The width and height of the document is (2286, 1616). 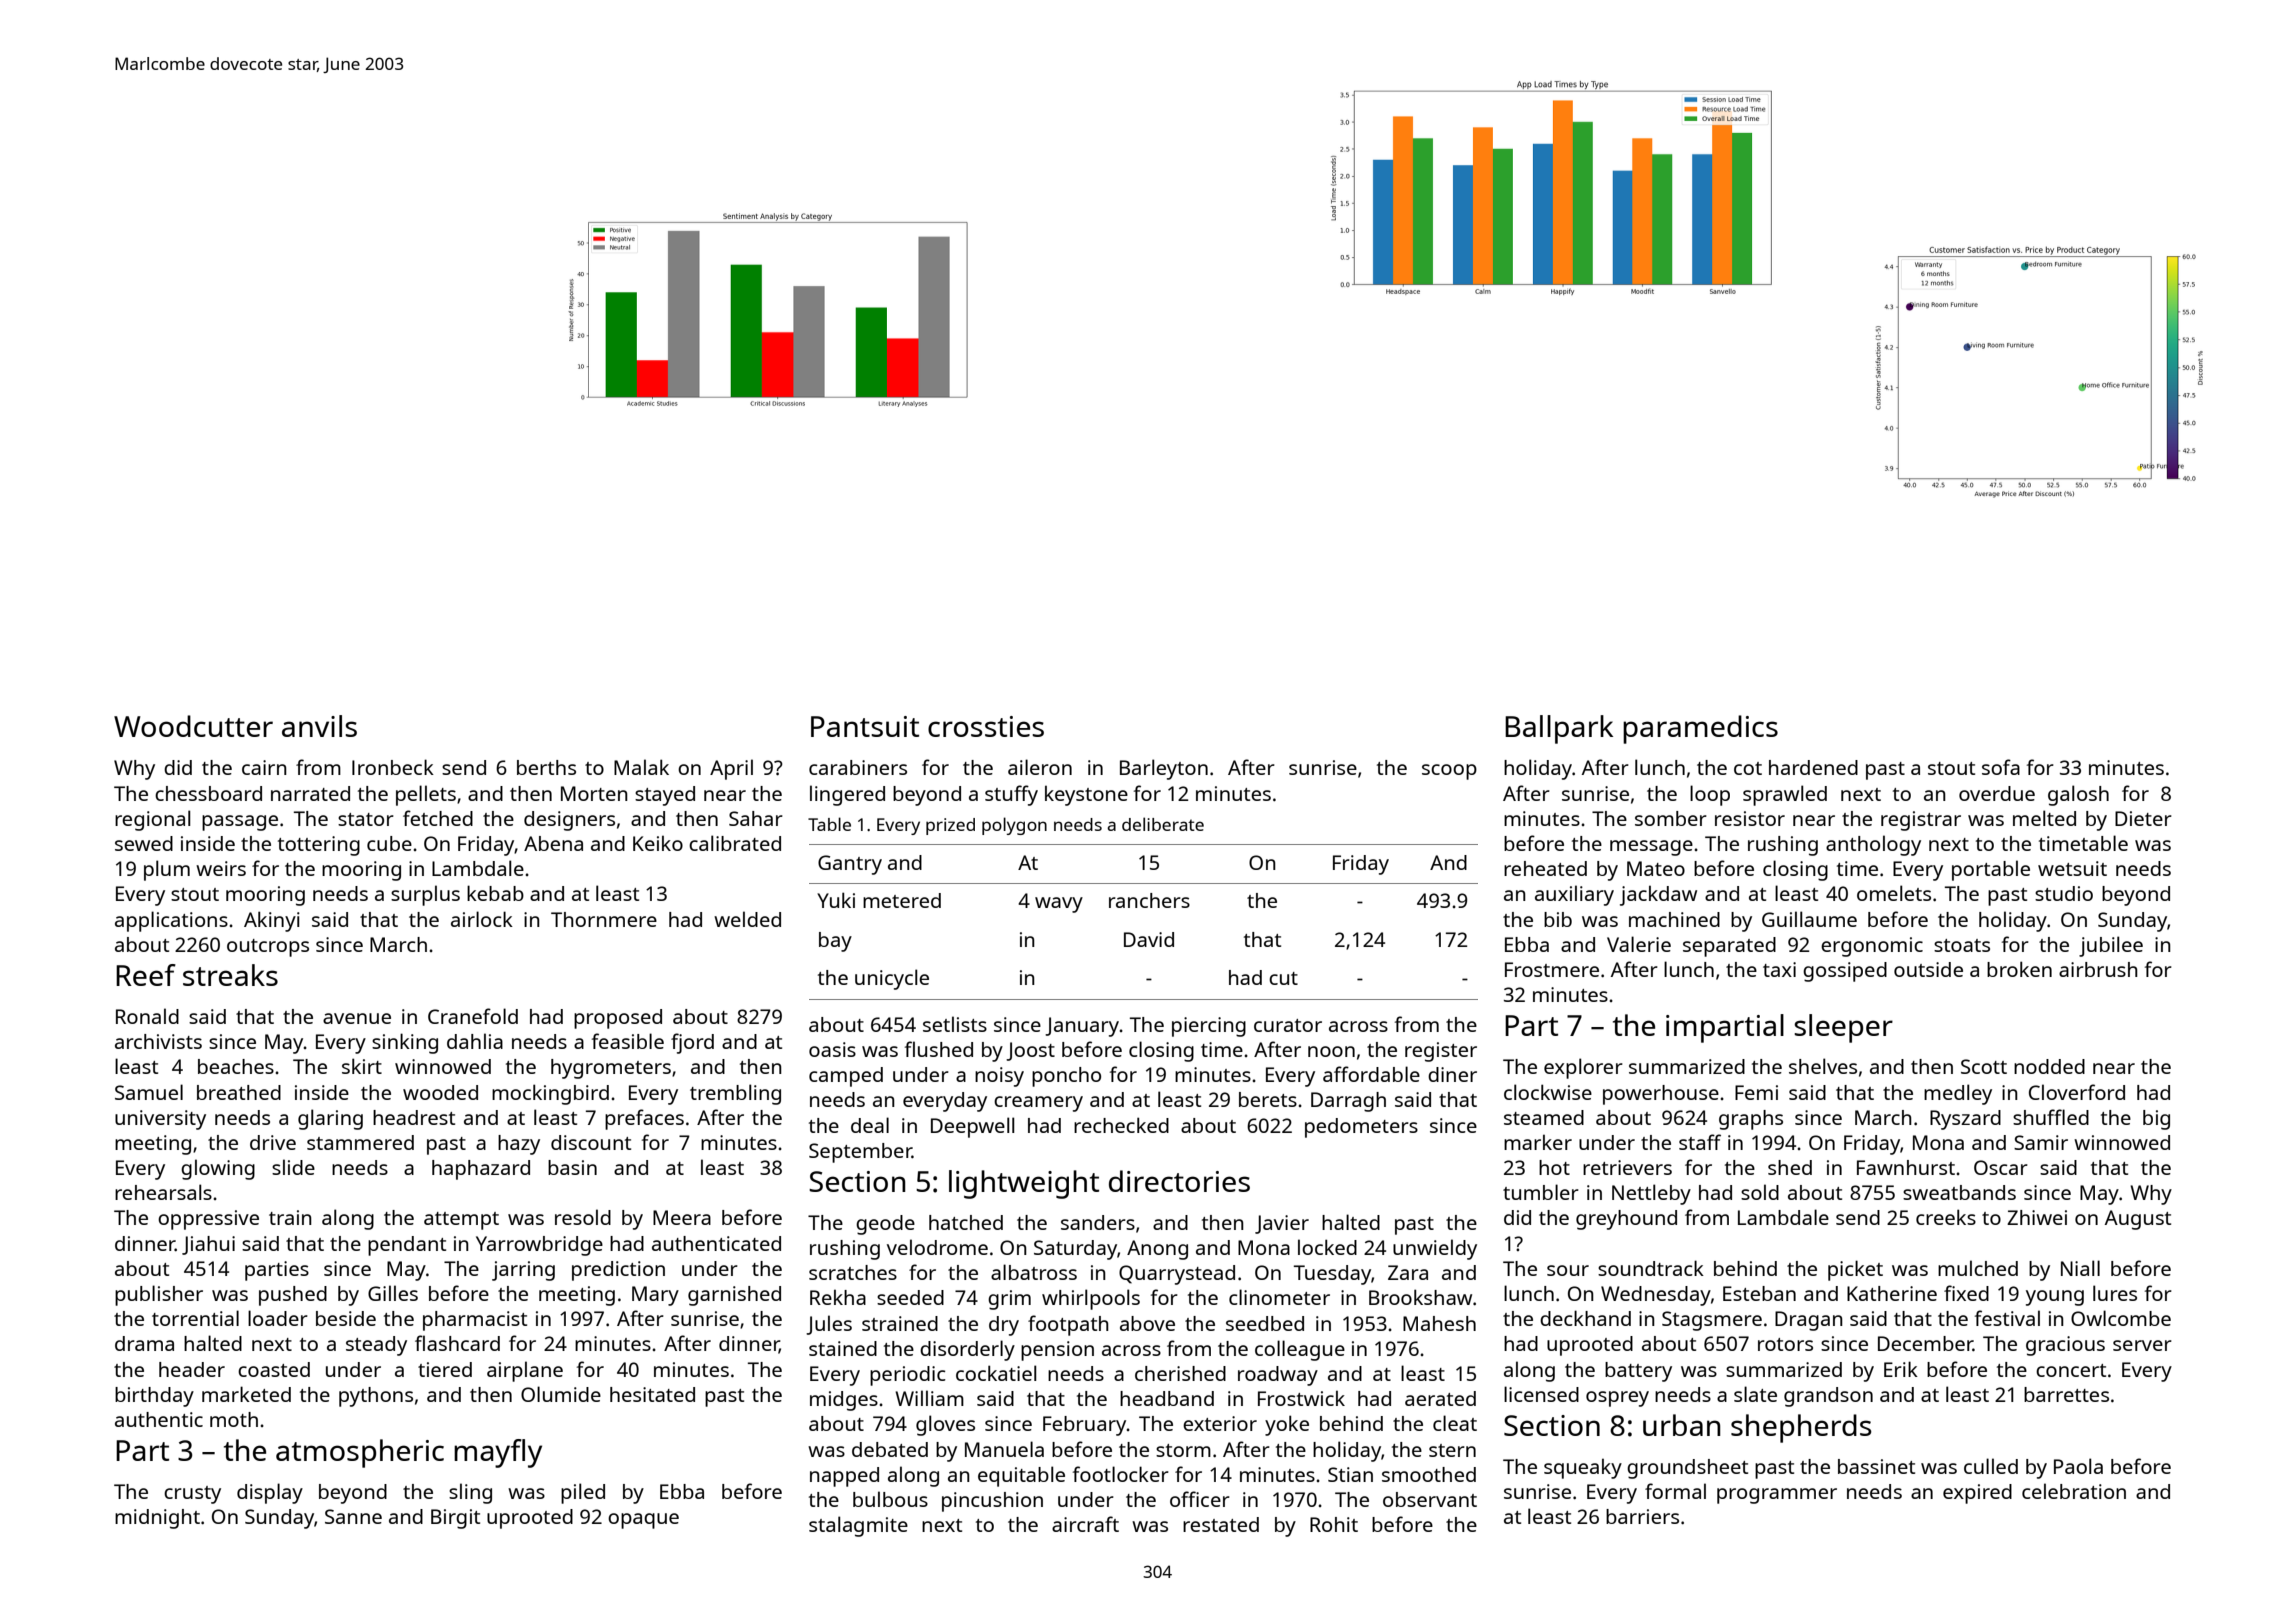 What do you see at coordinates (482, 919) in the document?
I see `airlock` at bounding box center [482, 919].
